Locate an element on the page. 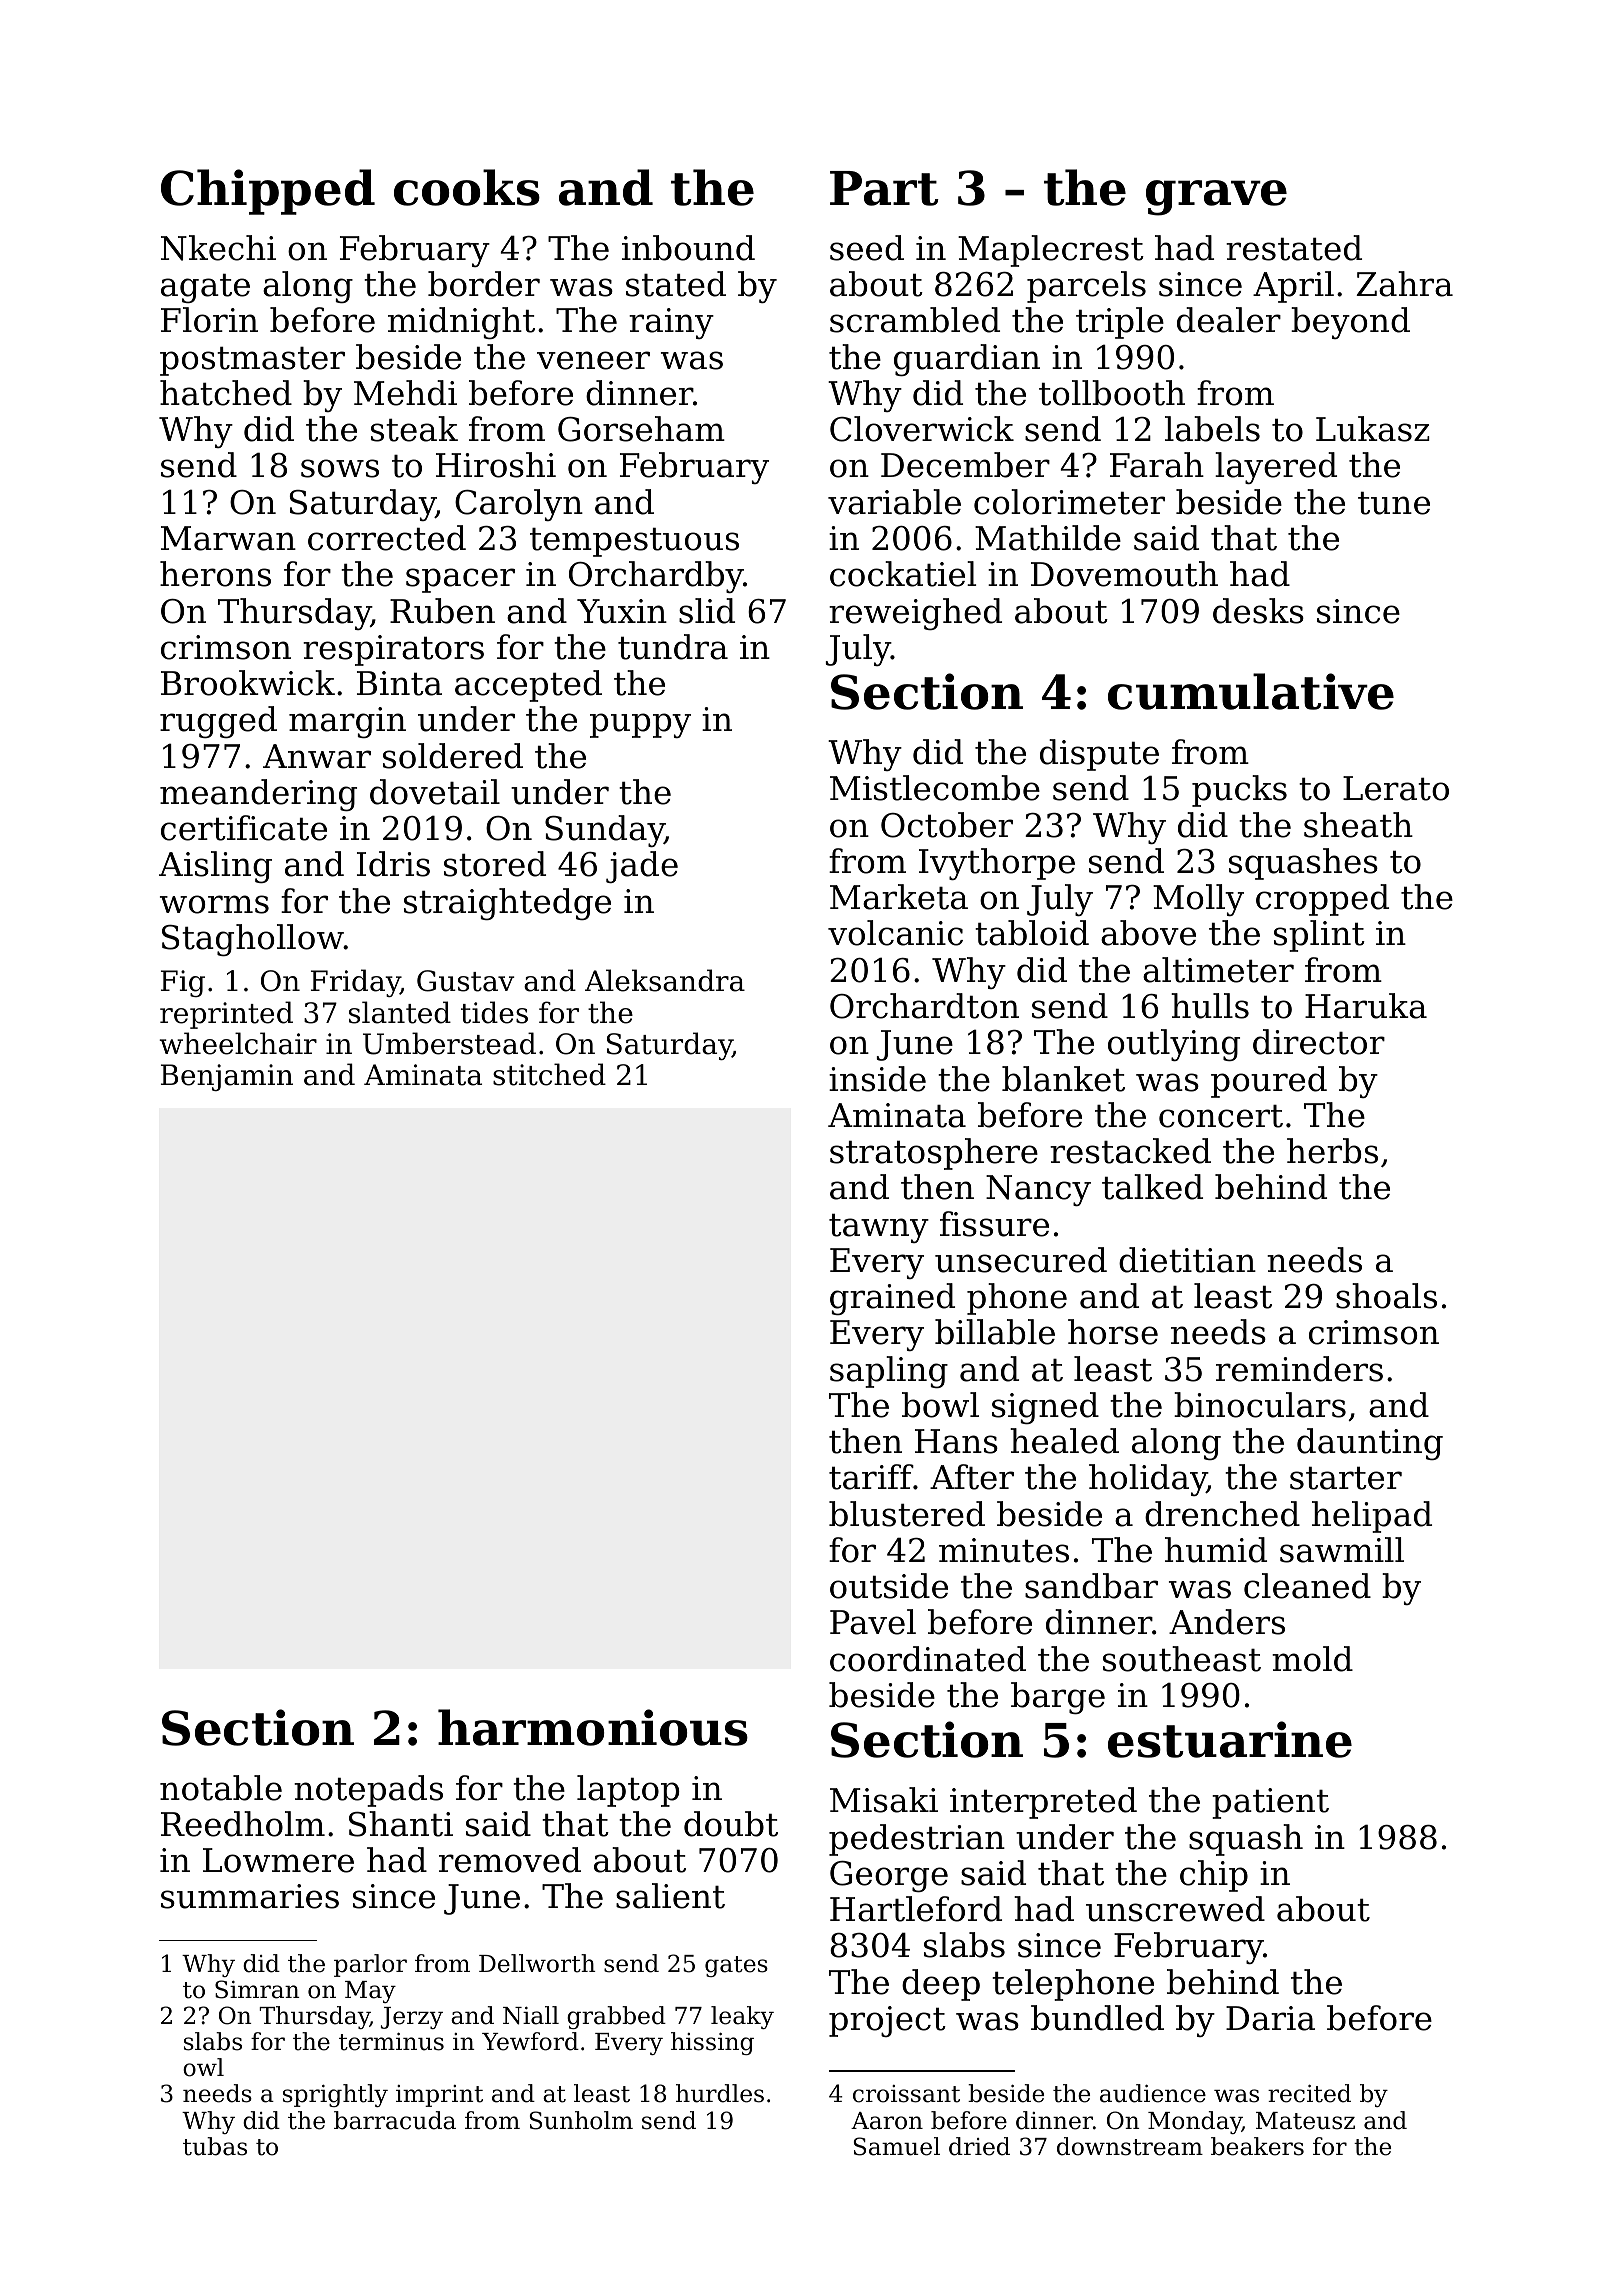 Image resolution: width=1620 pixels, height=2292 pixels. grave is located at coordinates (1216, 198).
